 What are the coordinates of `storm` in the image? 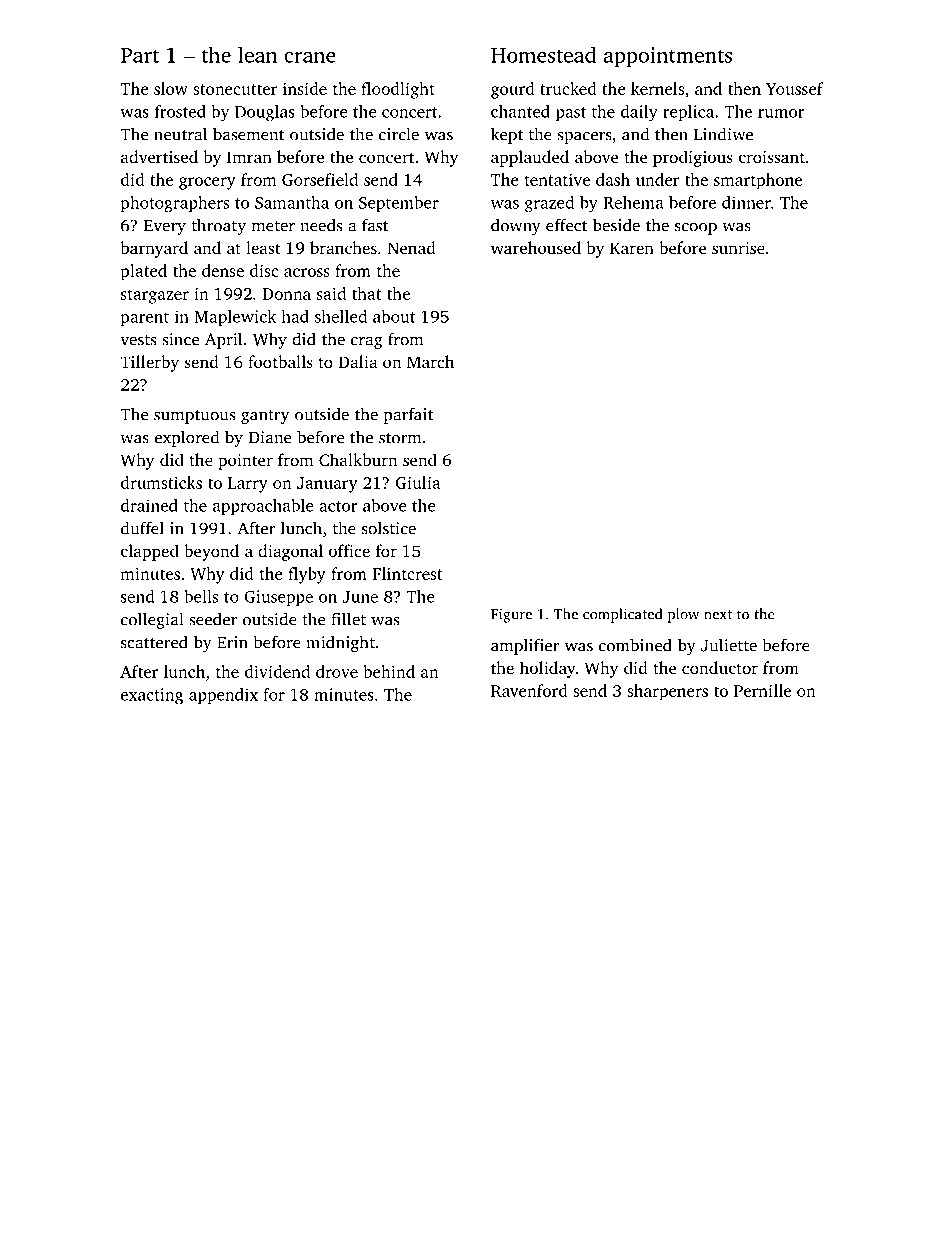 It's located at (400, 438).
